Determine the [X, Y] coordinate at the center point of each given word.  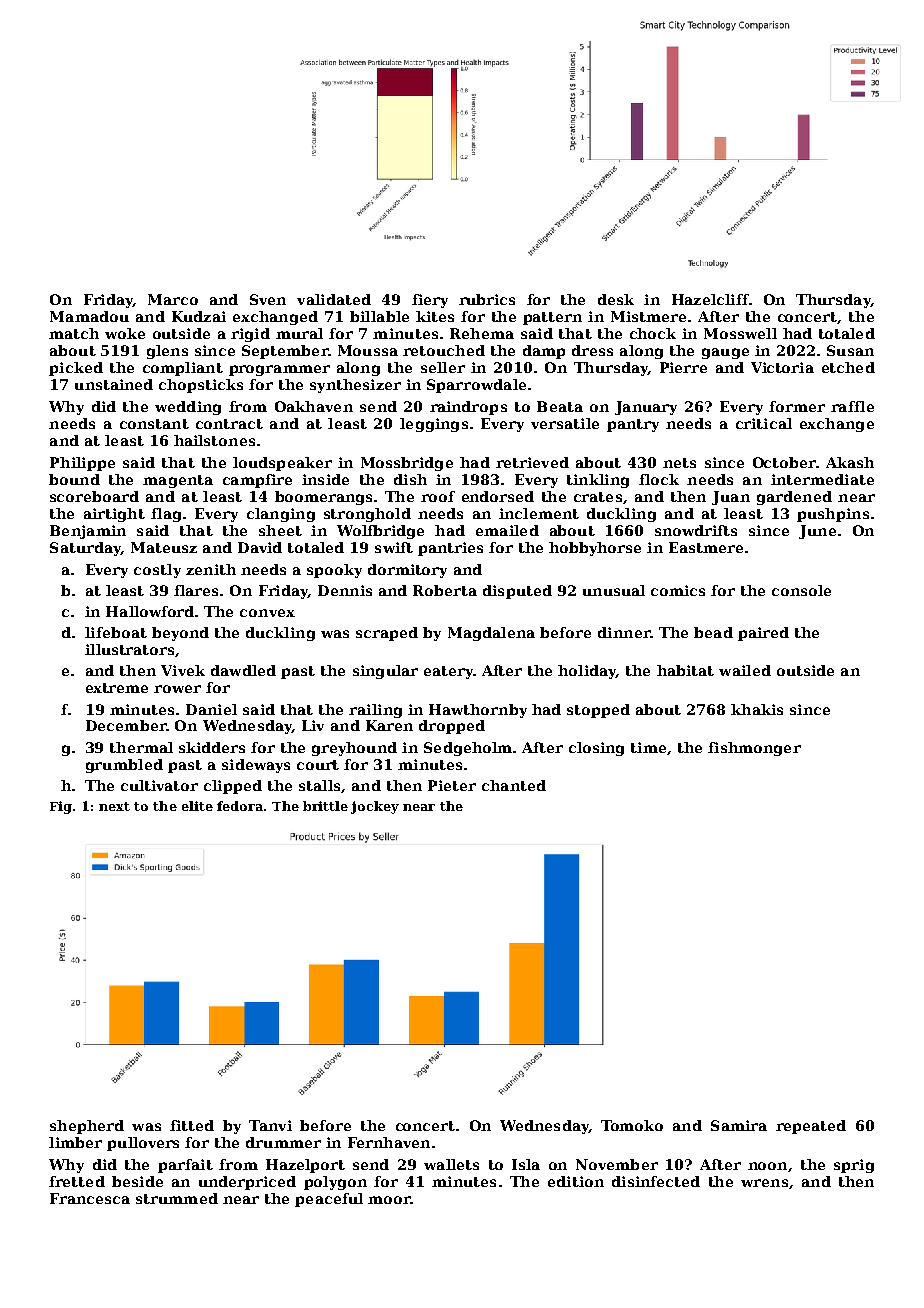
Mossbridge [407, 464]
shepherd [87, 1127]
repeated [811, 1127]
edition [576, 1181]
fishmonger [754, 749]
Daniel [211, 709]
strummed [177, 1198]
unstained [114, 384]
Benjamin [88, 532]
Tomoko [632, 1125]
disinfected [656, 1181]
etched [848, 367]
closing [596, 749]
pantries [450, 549]
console [801, 590]
